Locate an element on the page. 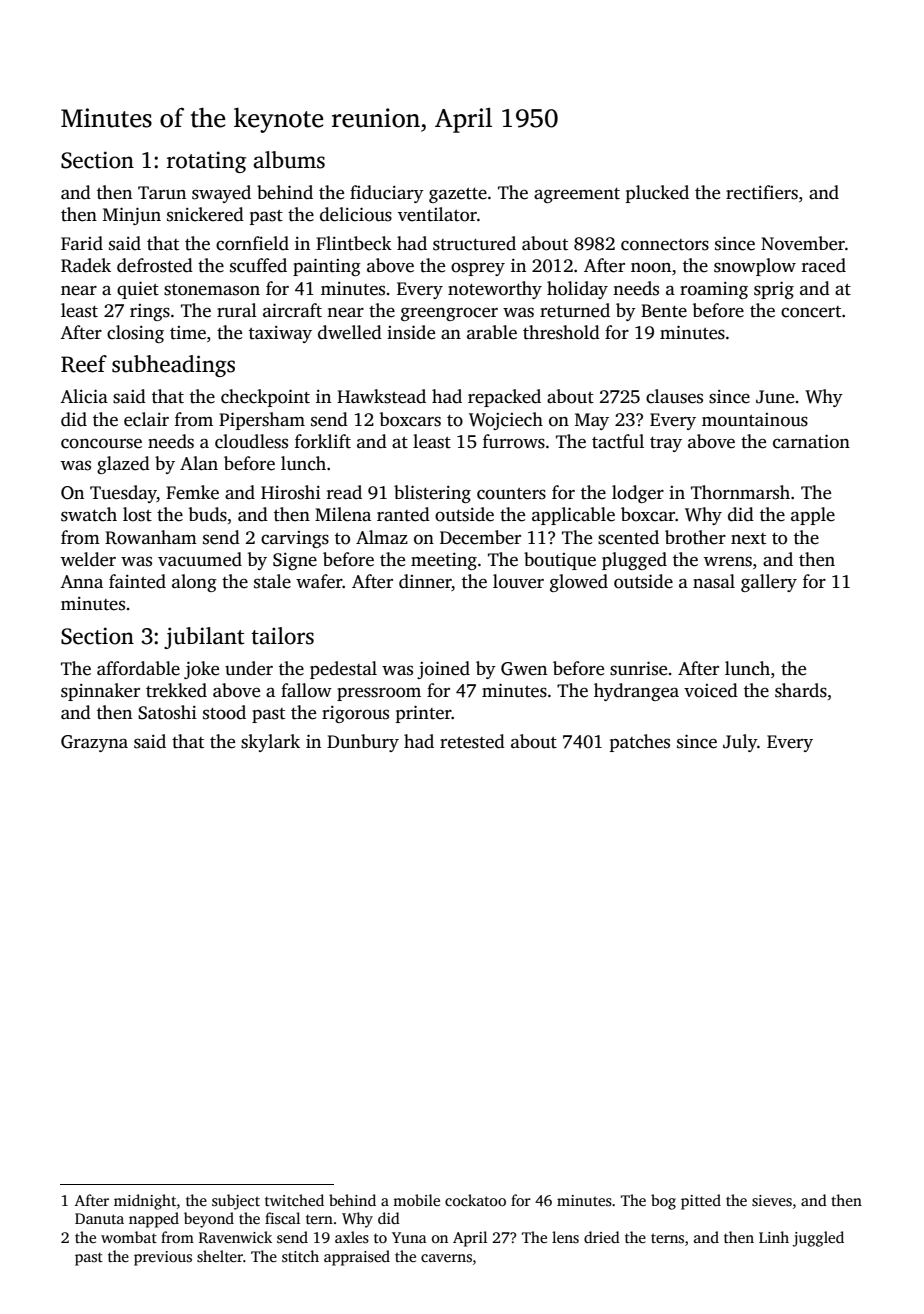  July is located at coordinates (740, 743).
